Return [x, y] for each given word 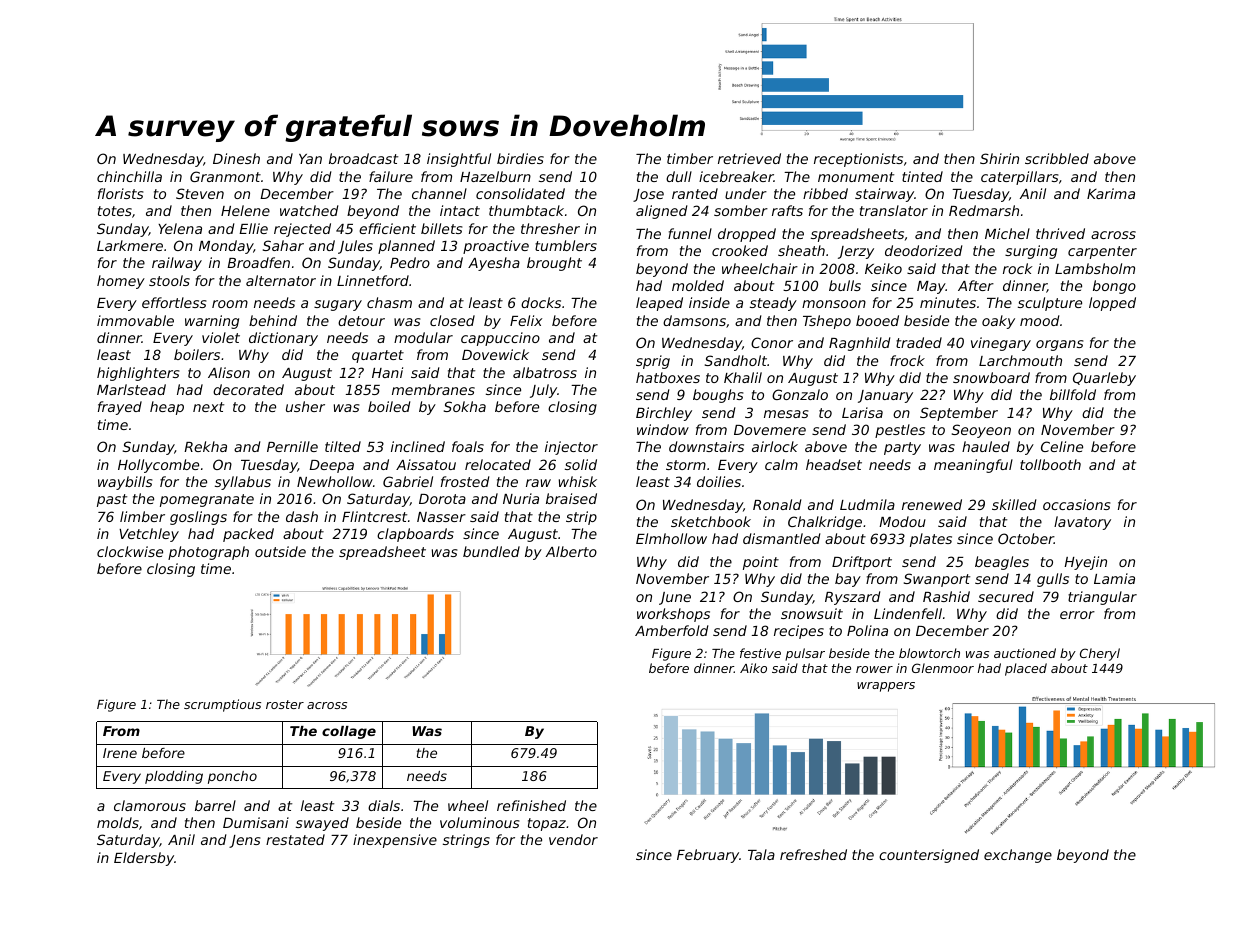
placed [1026, 669]
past [112, 500]
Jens [244, 841]
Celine [1062, 446]
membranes [433, 389]
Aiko [753, 668]
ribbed [825, 193]
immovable [135, 320]
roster [285, 704]
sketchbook [711, 521]
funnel [690, 233]
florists [120, 193]
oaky [998, 322]
